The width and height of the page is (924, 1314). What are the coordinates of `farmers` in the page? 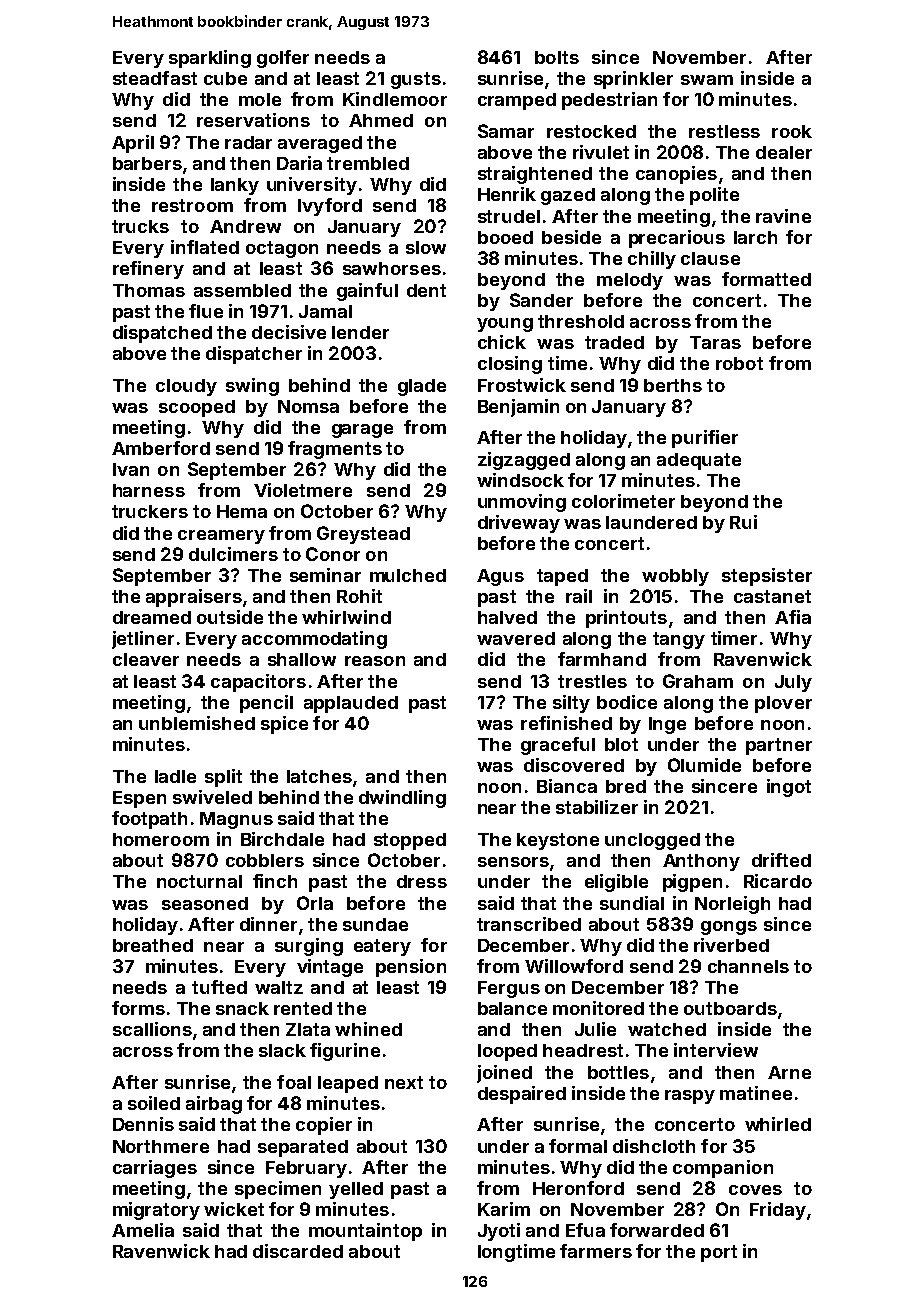 It's located at (596, 1251).
